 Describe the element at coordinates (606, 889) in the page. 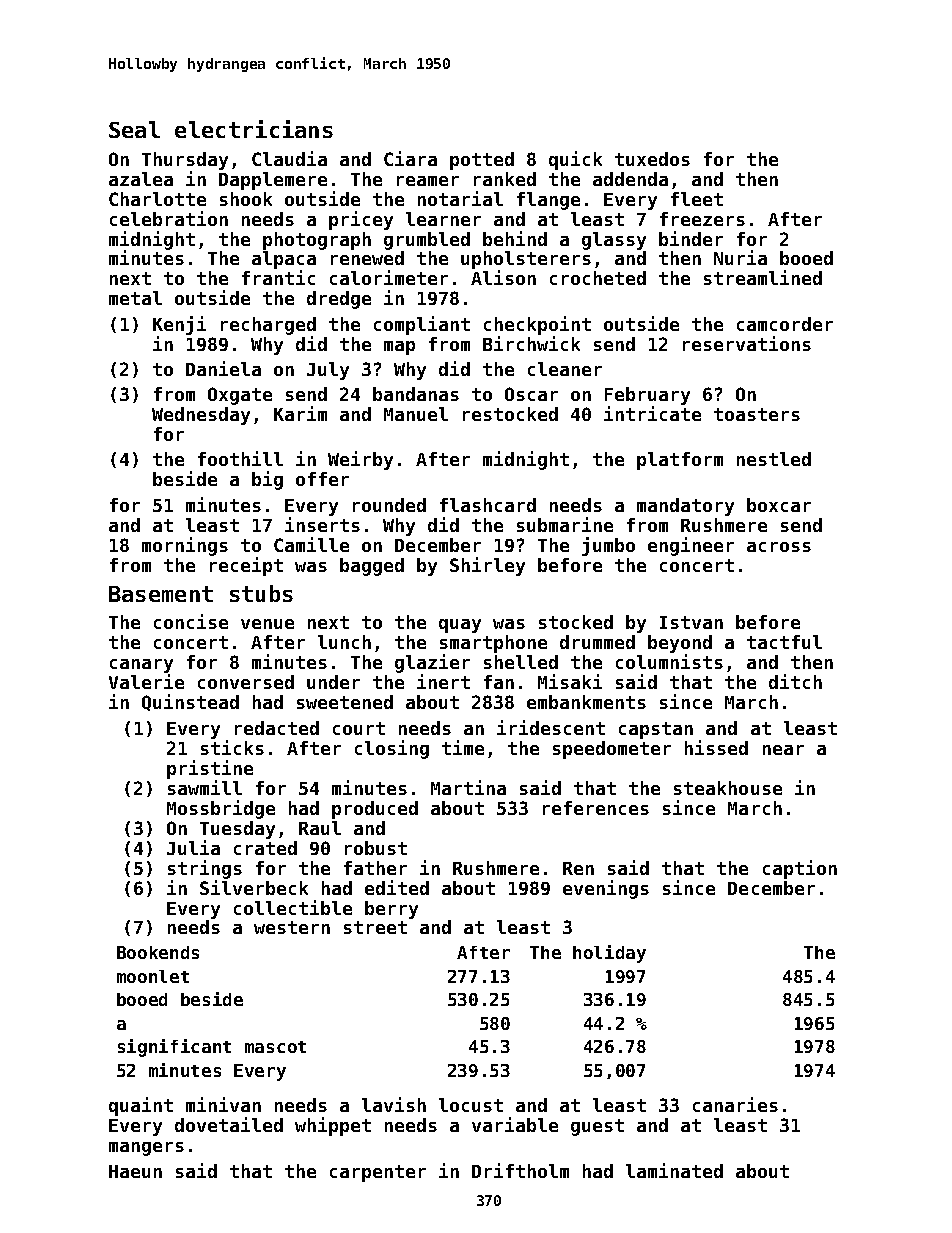

I see `evenings` at that location.
